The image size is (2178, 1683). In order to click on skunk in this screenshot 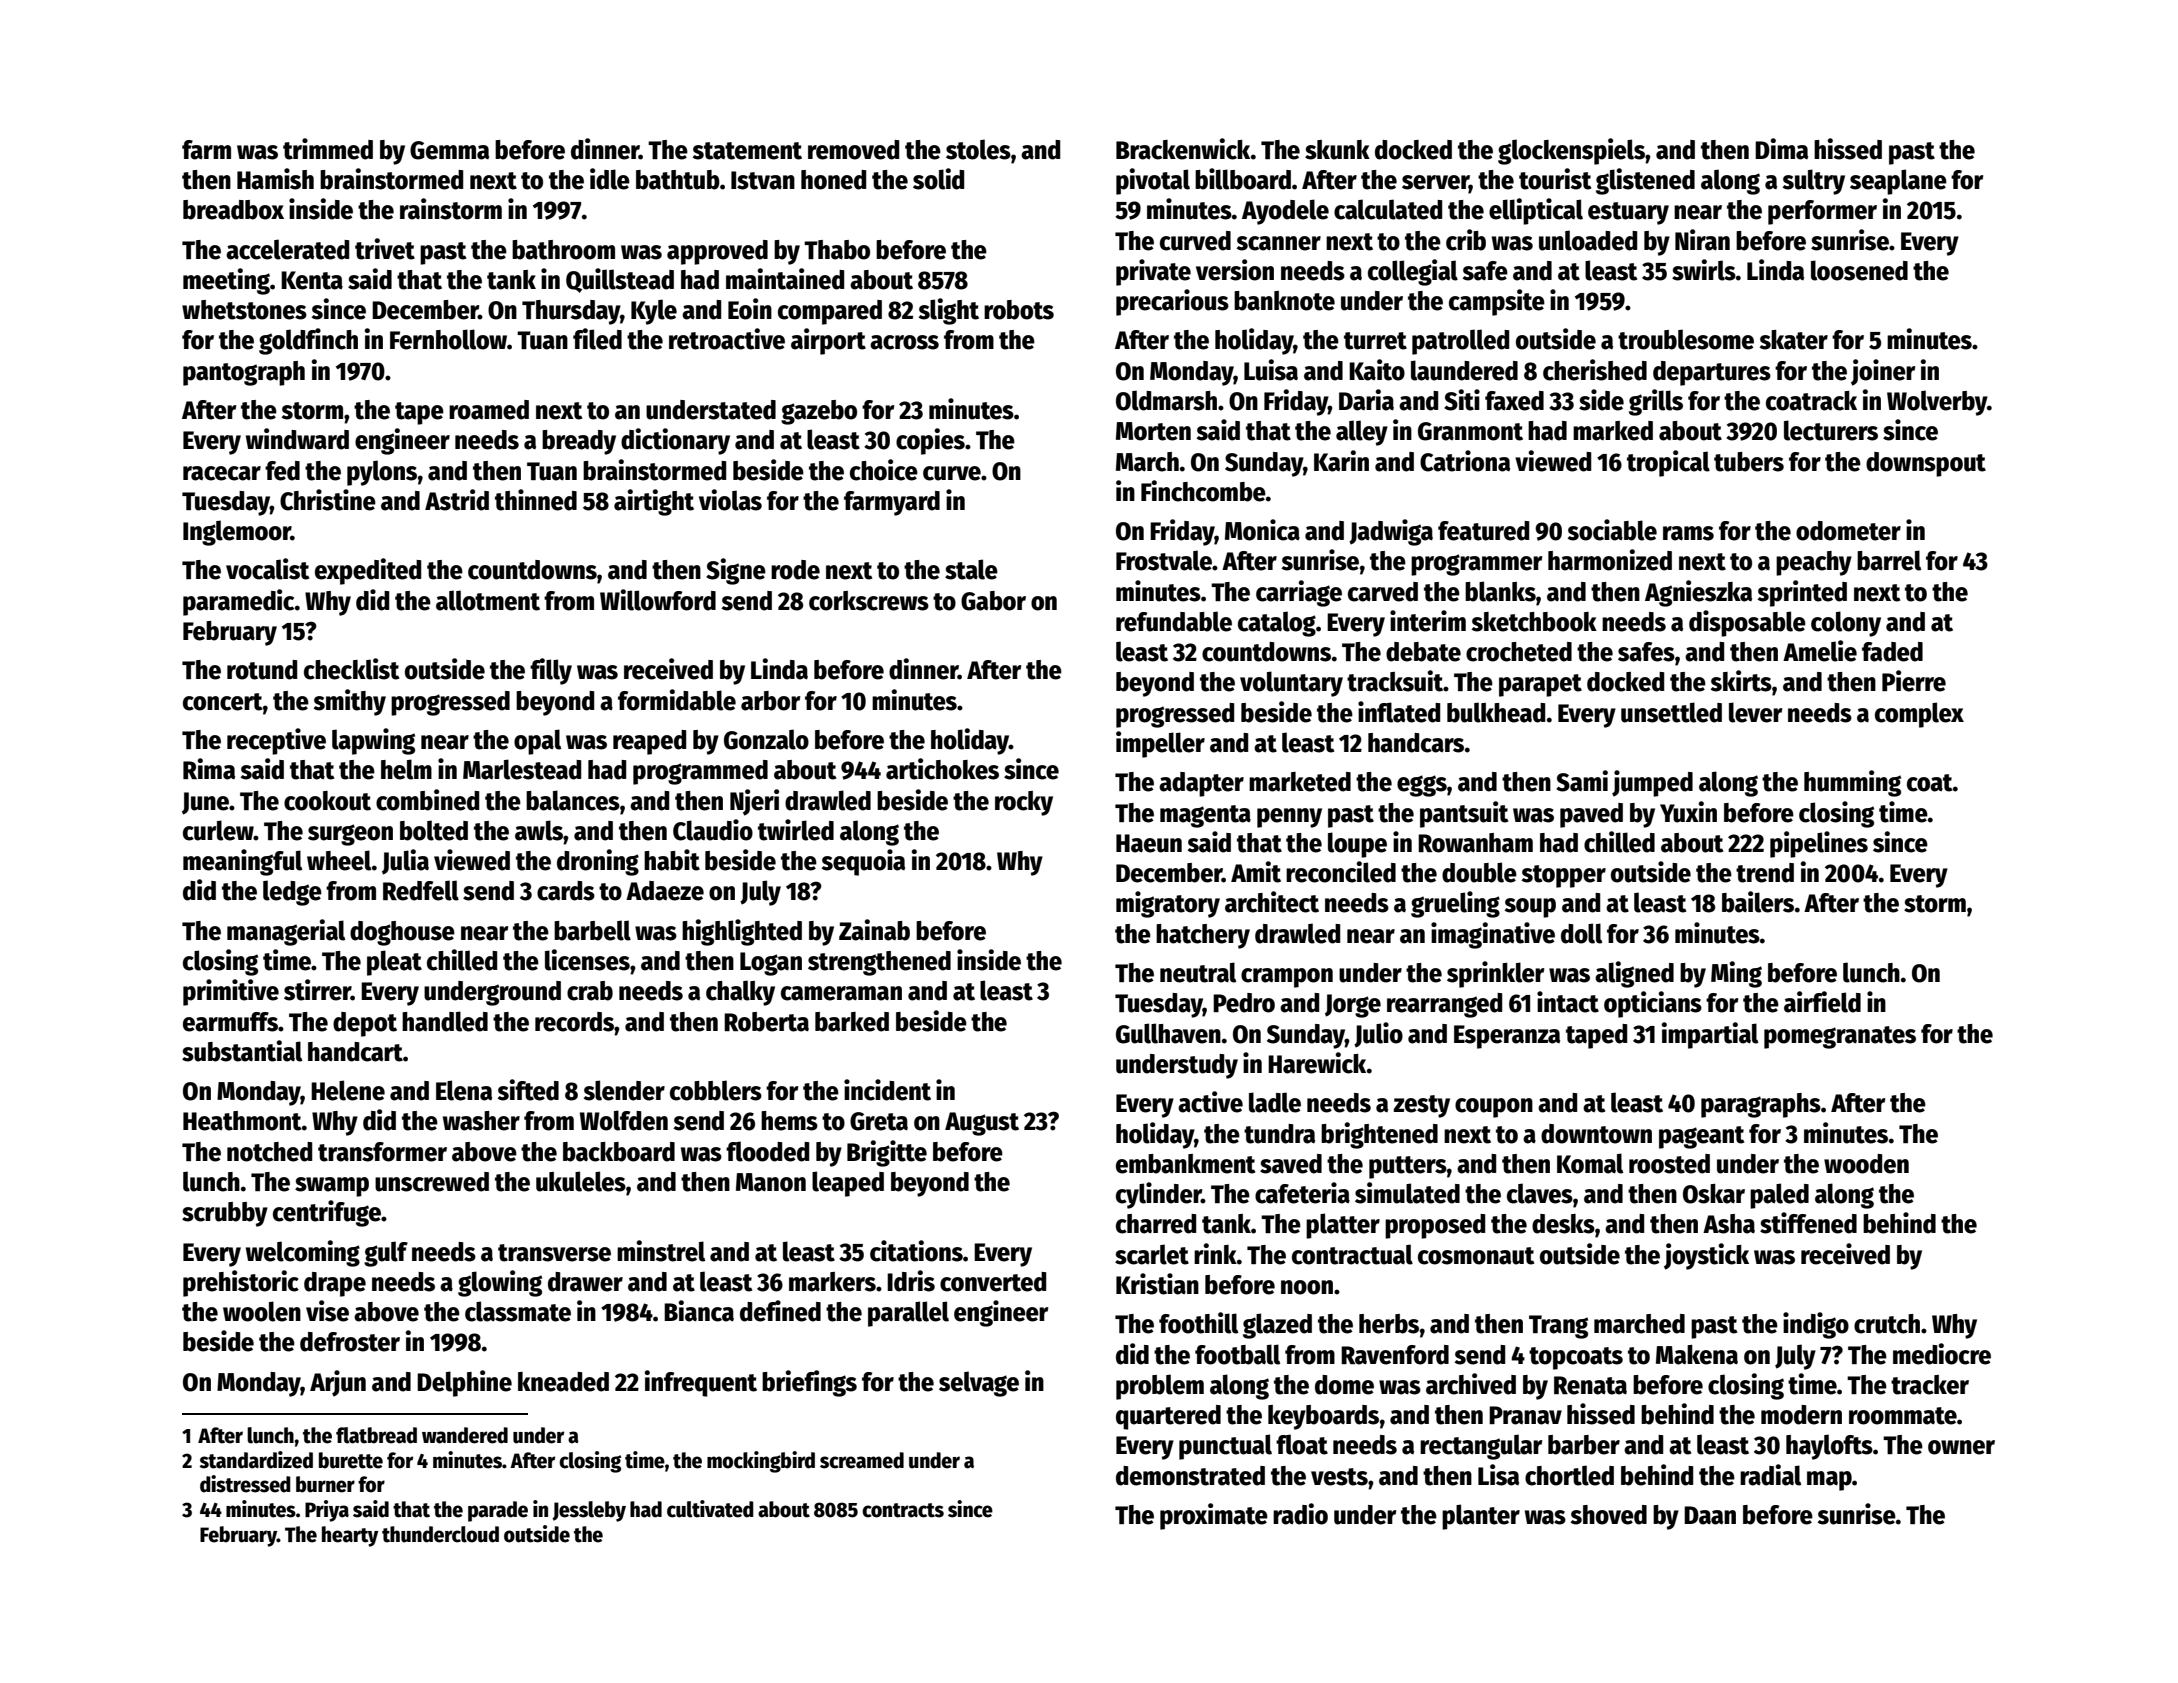, I will do `click(1337, 150)`.
